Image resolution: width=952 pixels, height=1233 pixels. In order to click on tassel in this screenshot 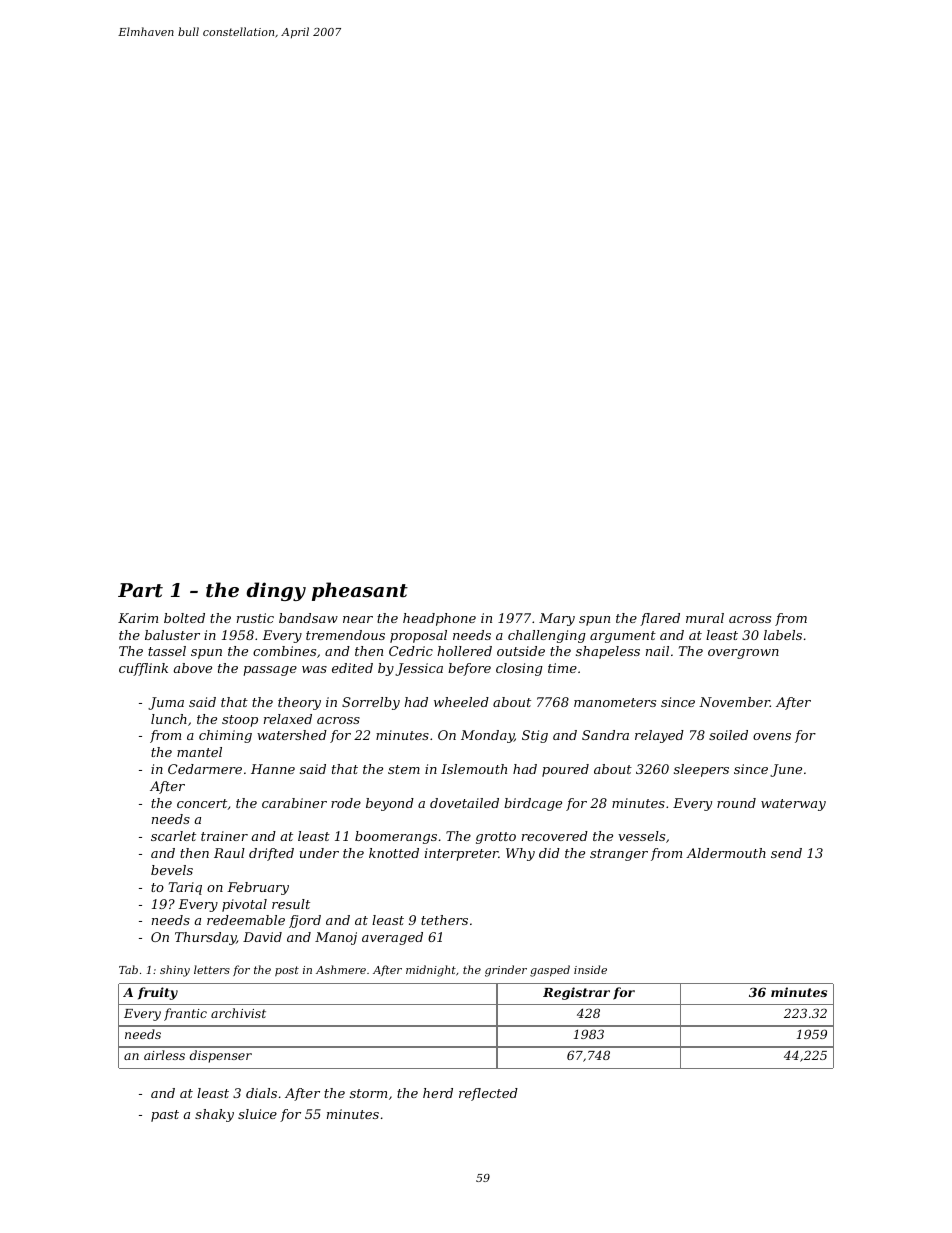, I will do `click(167, 651)`.
